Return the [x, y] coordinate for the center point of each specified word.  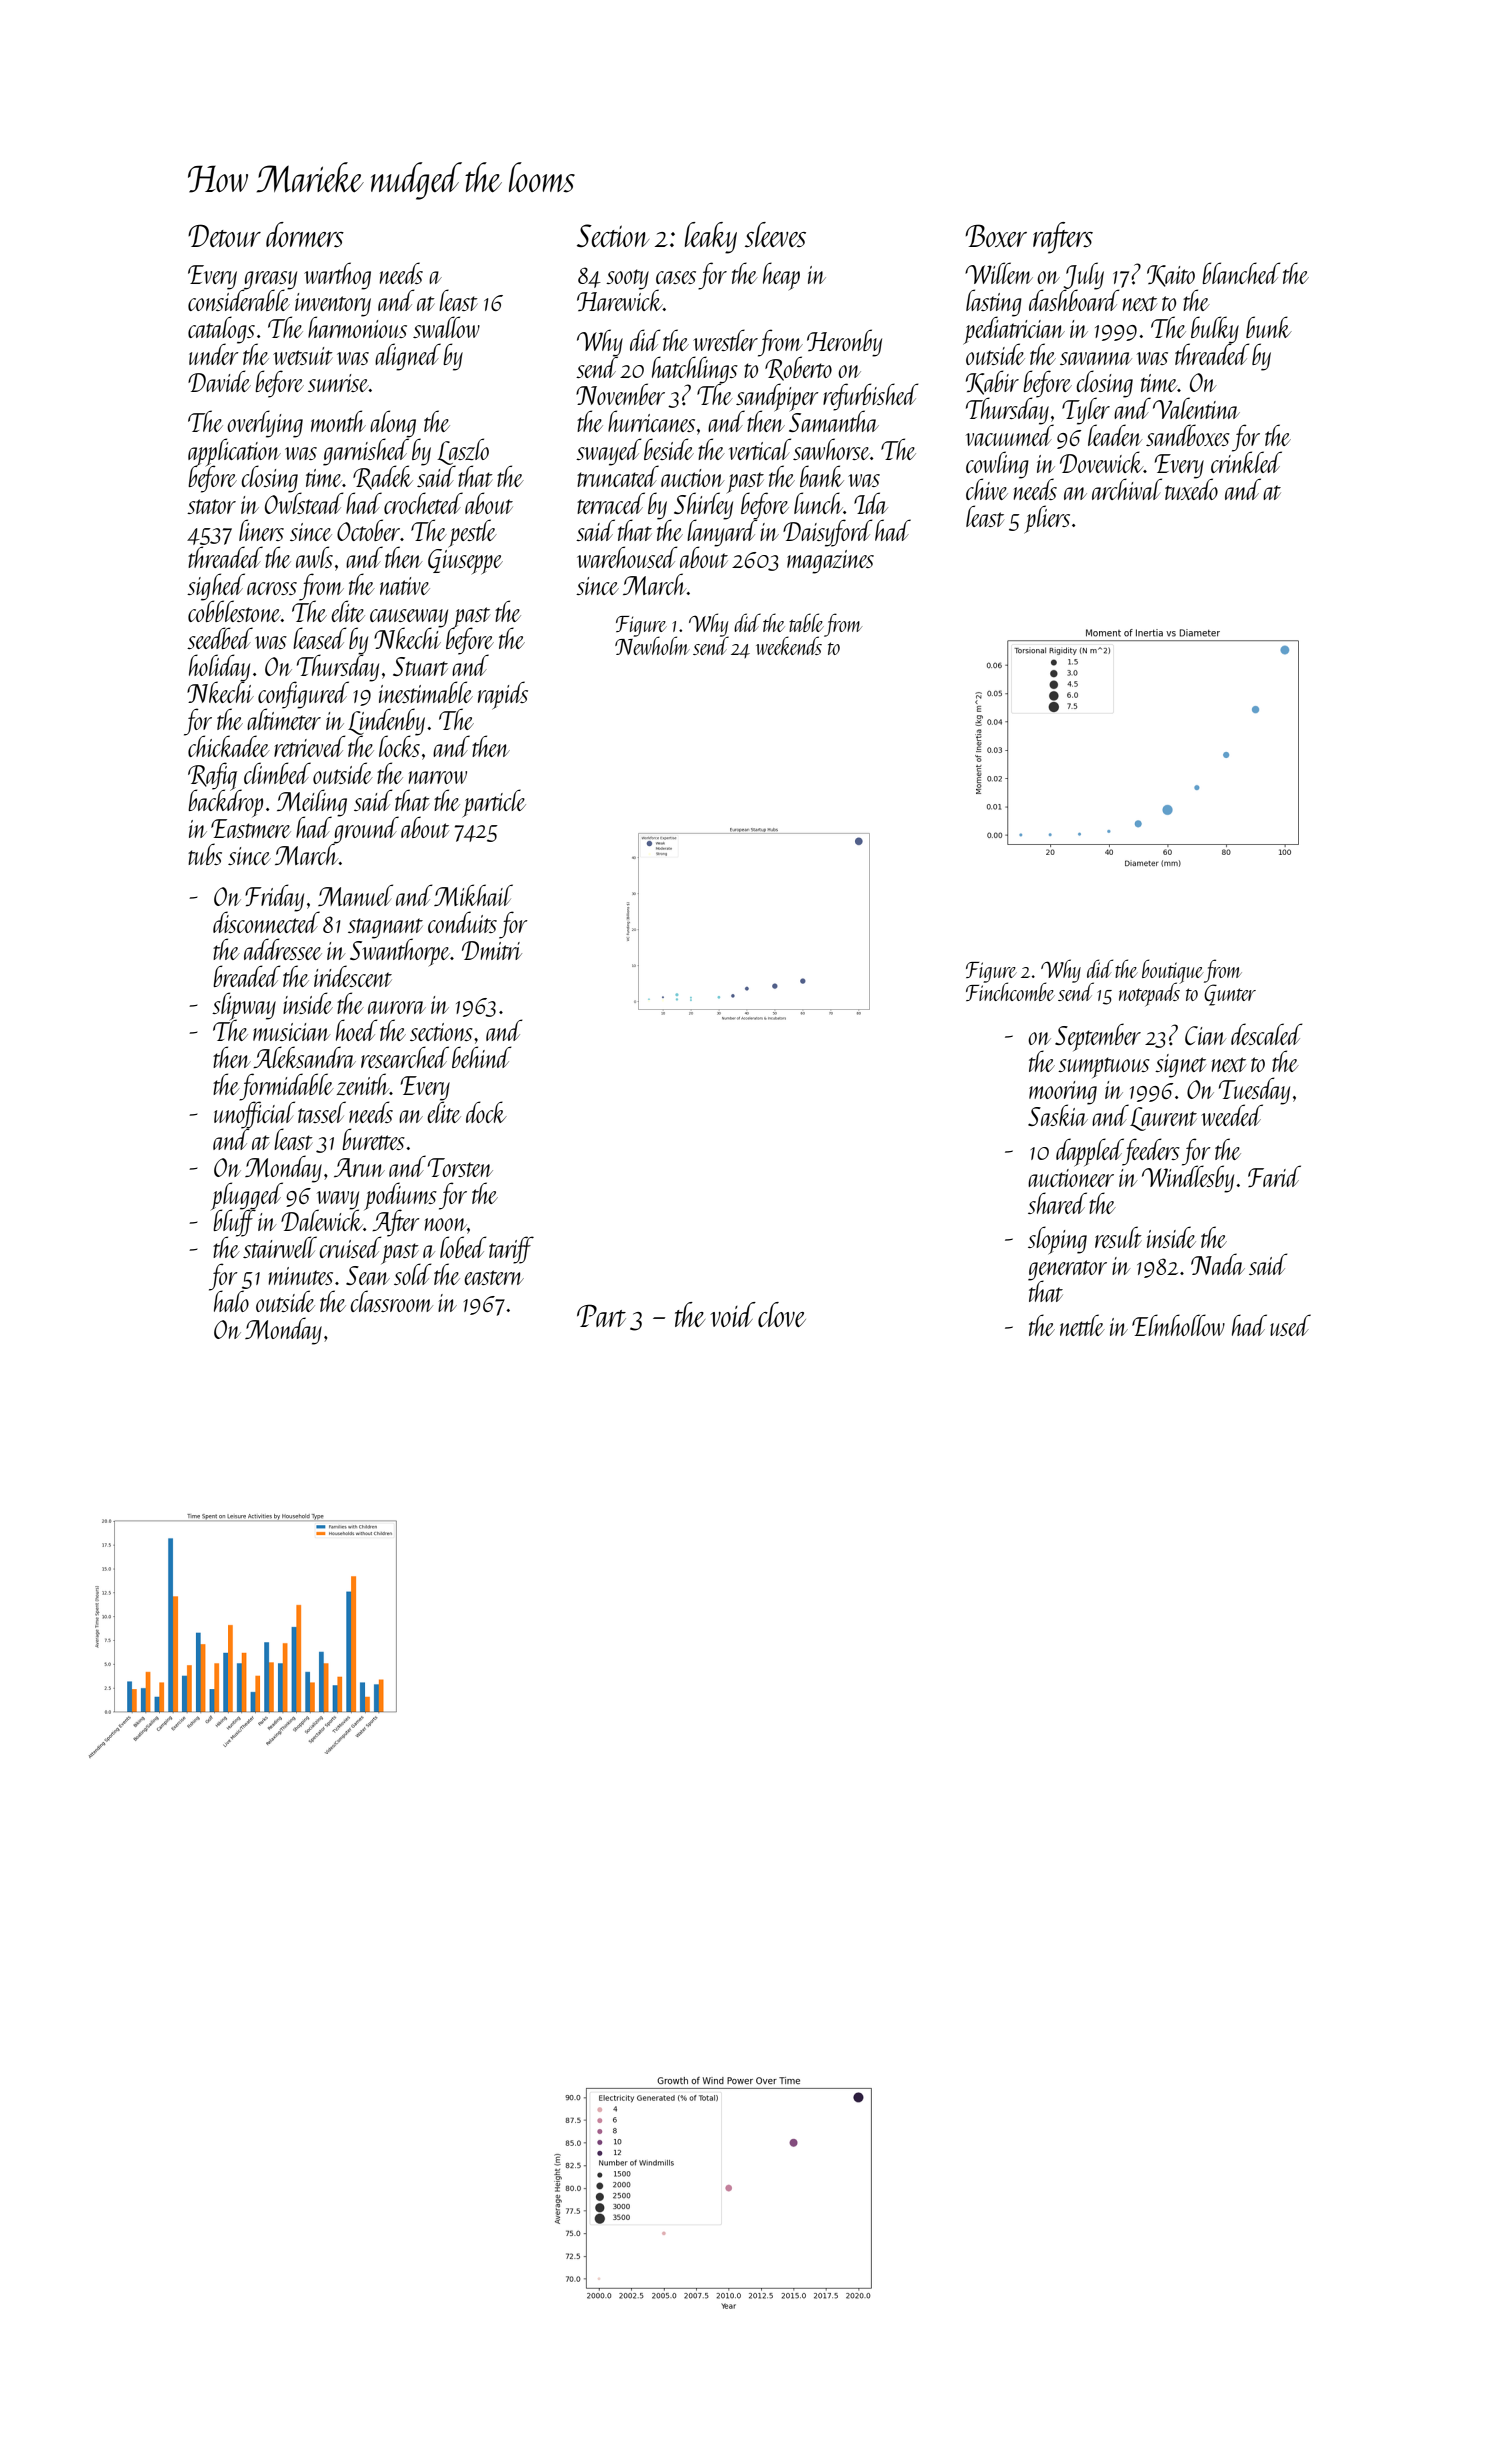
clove [782, 1314]
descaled [1267, 1034]
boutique [1172, 971]
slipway [244, 1006]
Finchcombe [1010, 992]
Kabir [992, 382]
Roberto [798, 369]
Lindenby [386, 722]
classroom [391, 1301]
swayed [609, 451]
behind [482, 1057]
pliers [1047, 519]
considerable [239, 300]
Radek [383, 477]
